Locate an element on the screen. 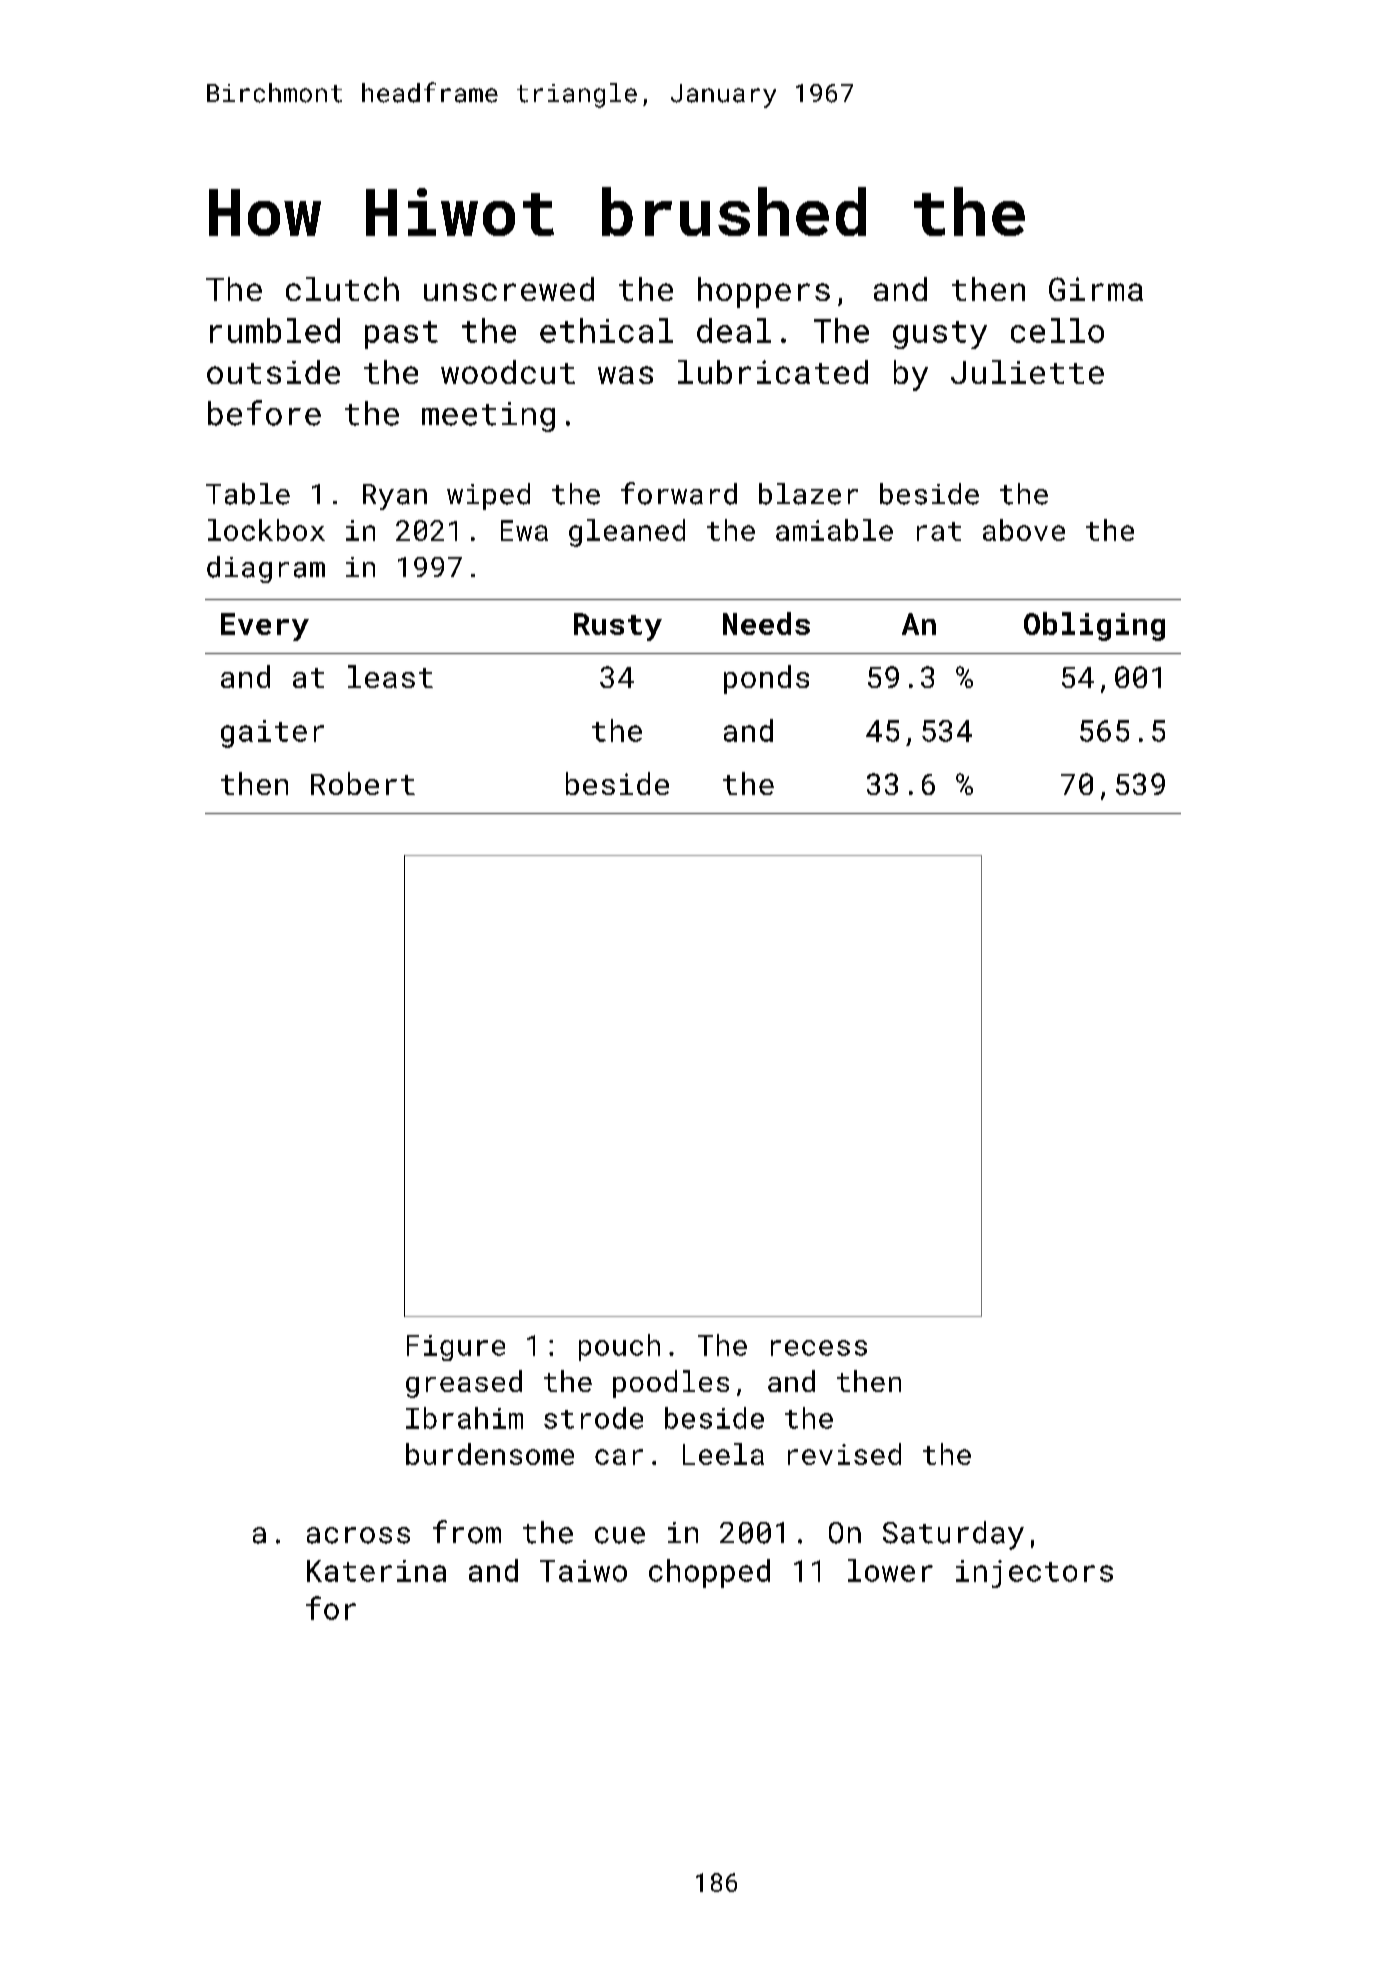  injectors is located at coordinates (1034, 1574).
